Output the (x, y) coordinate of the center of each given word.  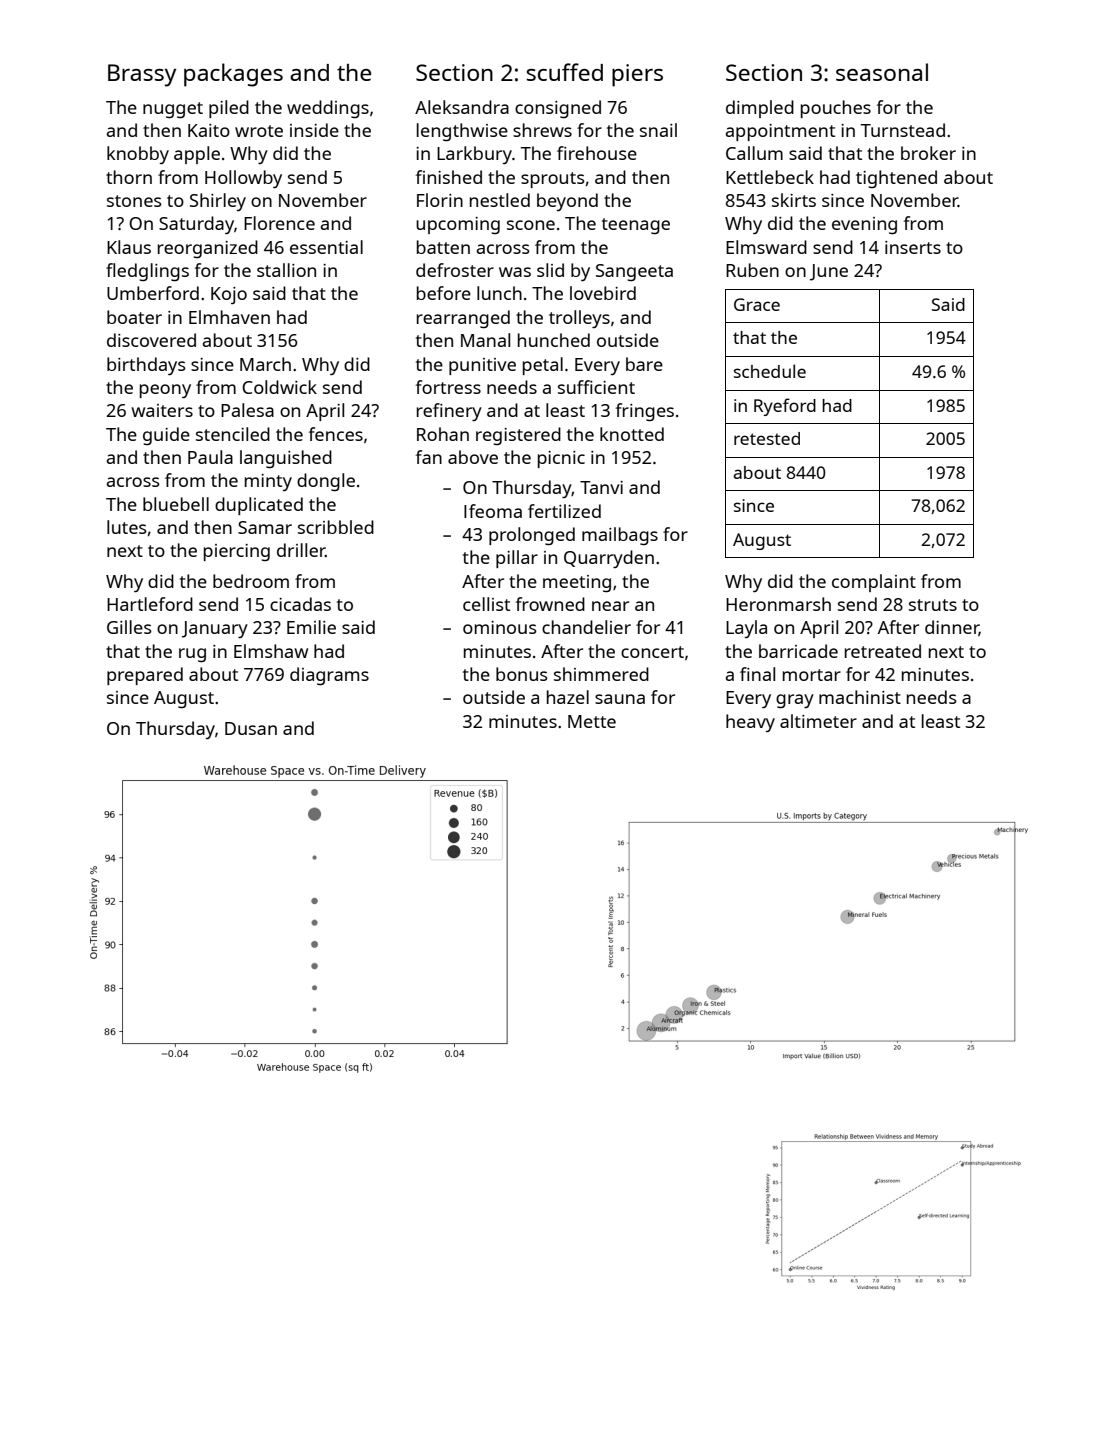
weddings (328, 109)
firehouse (597, 153)
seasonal (882, 72)
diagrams (329, 676)
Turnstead (903, 130)
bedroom (251, 581)
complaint (874, 583)
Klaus (129, 247)
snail (658, 130)
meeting (577, 583)
